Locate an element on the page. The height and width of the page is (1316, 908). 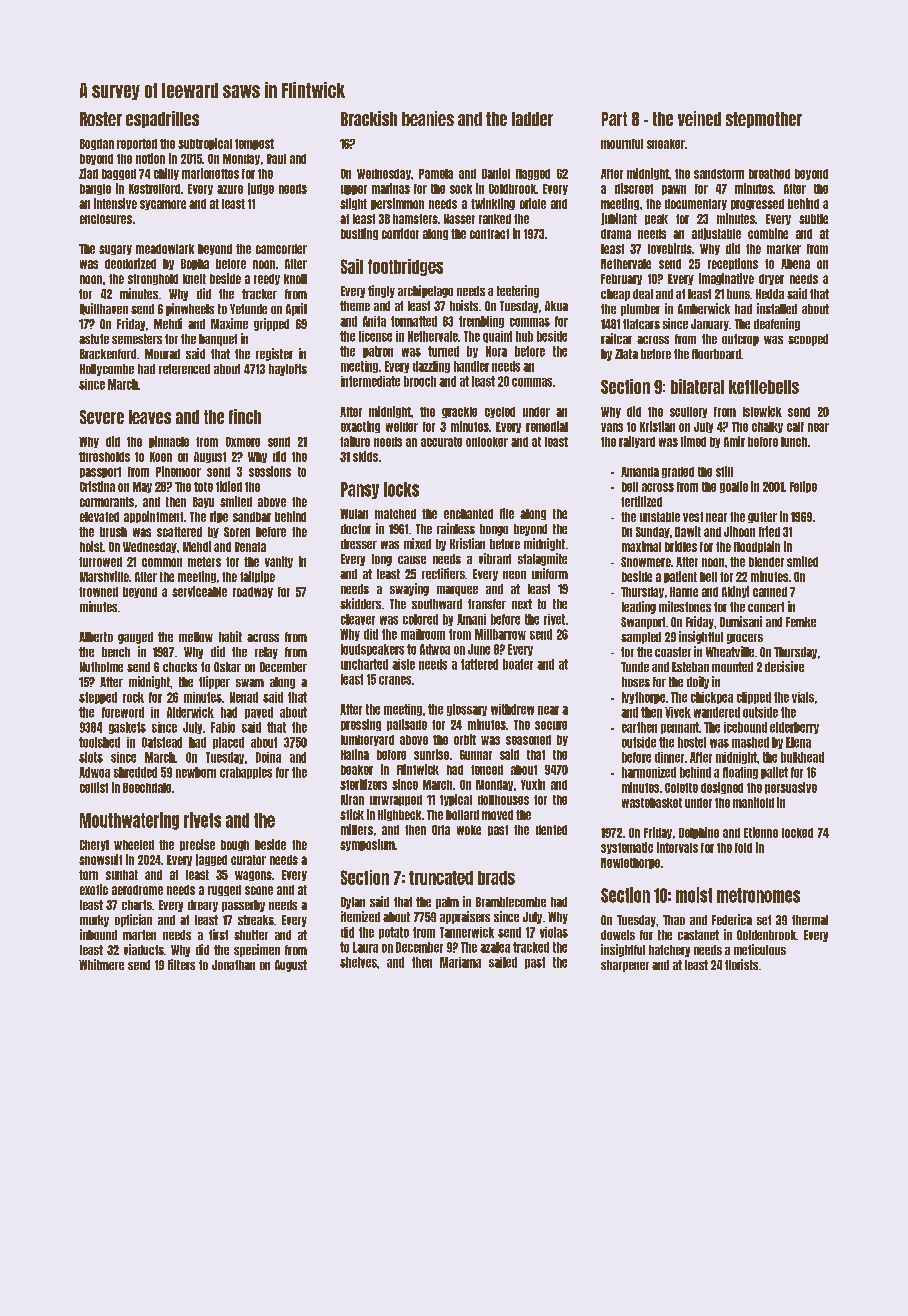
seasoned is located at coordinates (528, 740).
